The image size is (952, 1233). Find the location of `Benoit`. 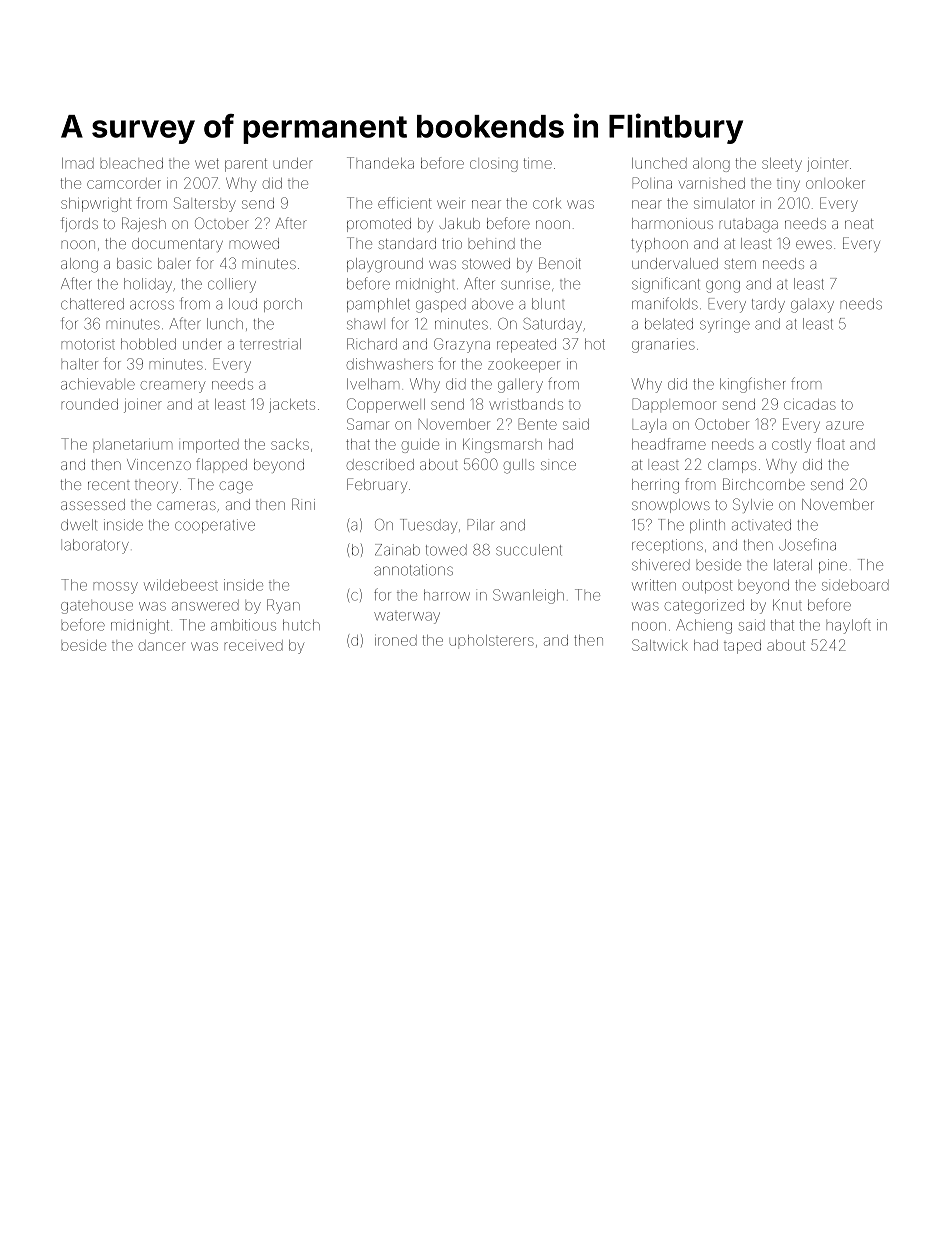

Benoit is located at coordinates (560, 263).
